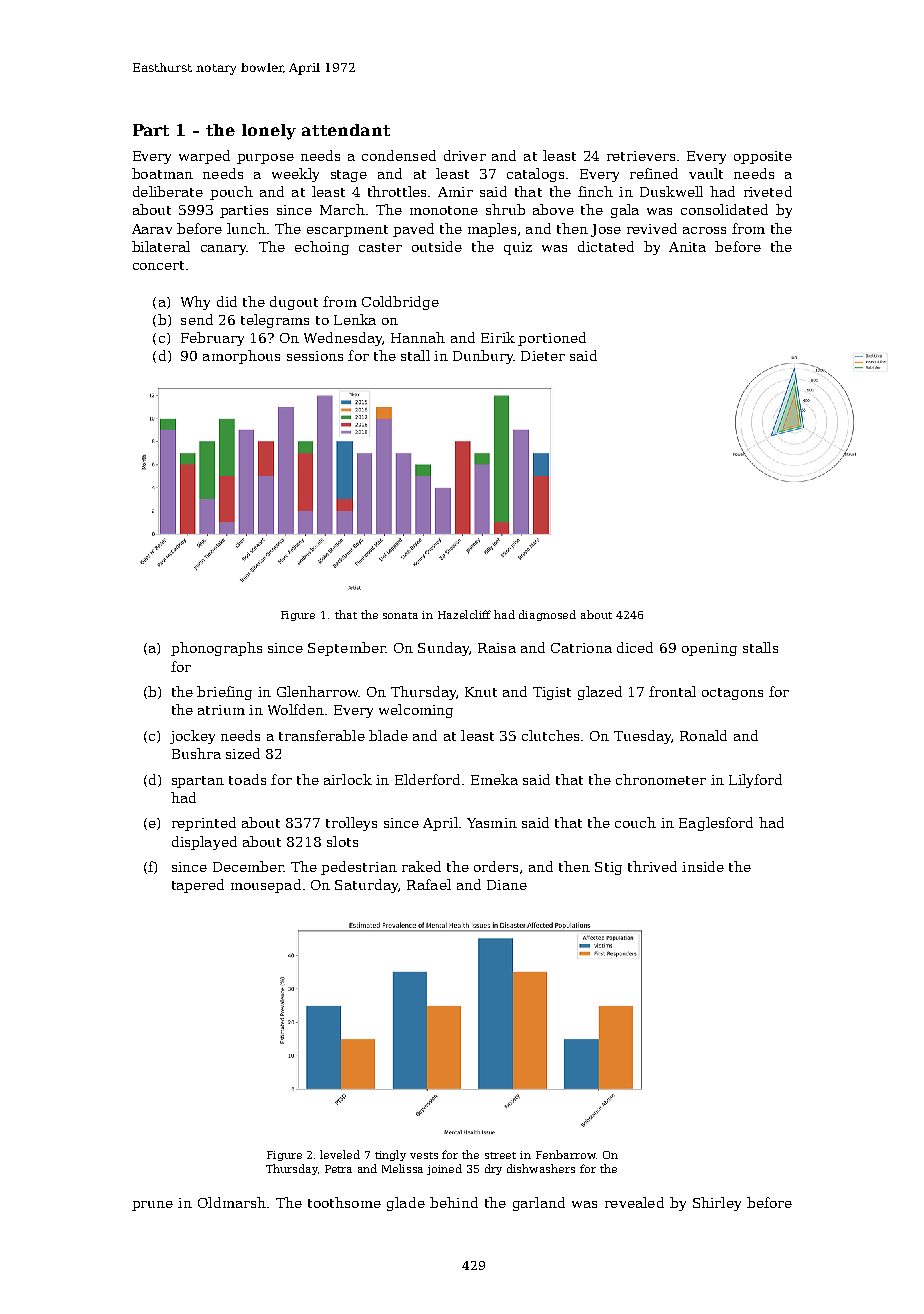 This screenshot has height=1314, width=924. I want to click on diagnosed, so click(547, 615).
